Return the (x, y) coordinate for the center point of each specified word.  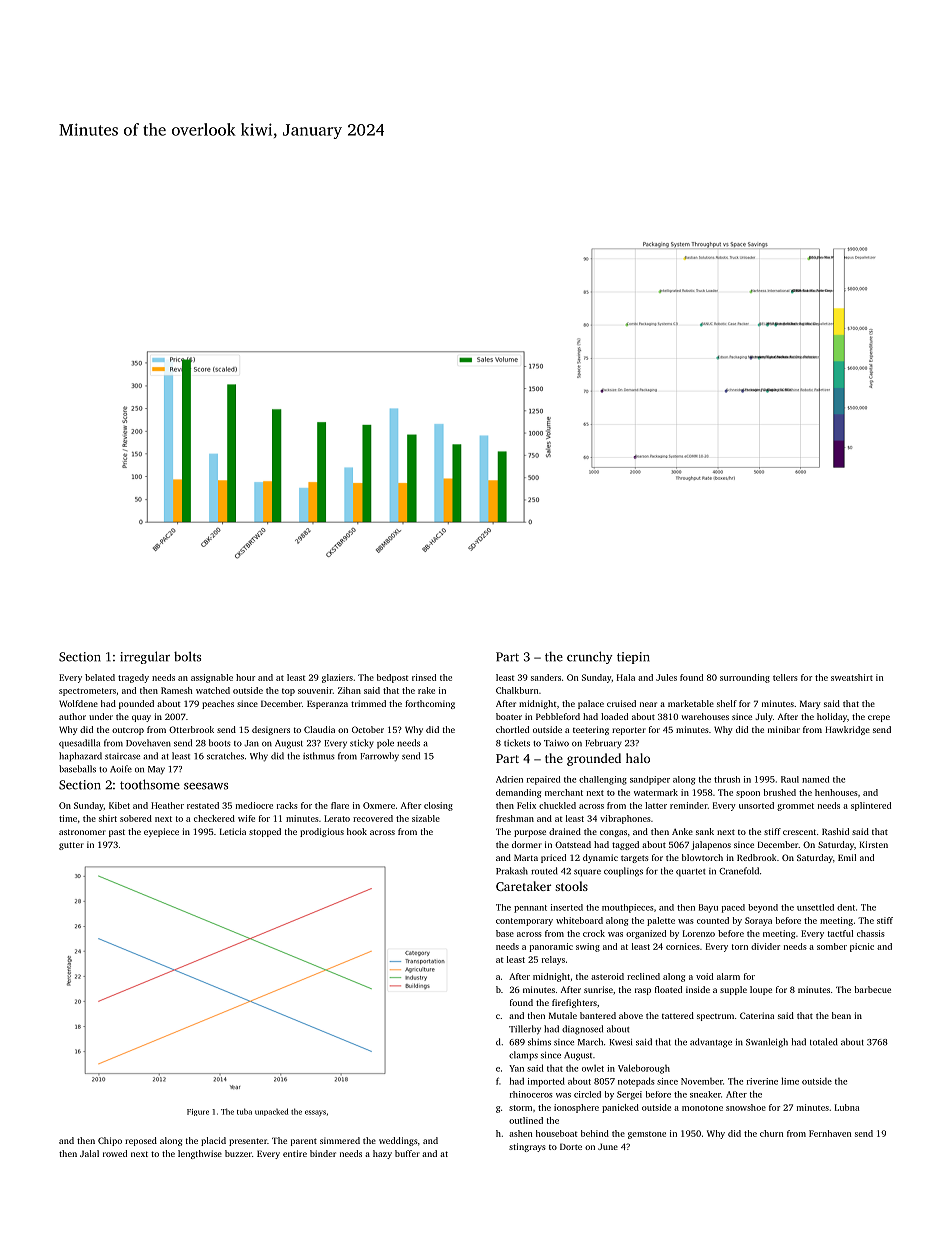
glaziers (337, 678)
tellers (785, 677)
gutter (71, 846)
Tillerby (525, 1030)
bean (841, 1015)
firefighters (574, 1003)
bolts (187, 656)
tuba (244, 1111)
